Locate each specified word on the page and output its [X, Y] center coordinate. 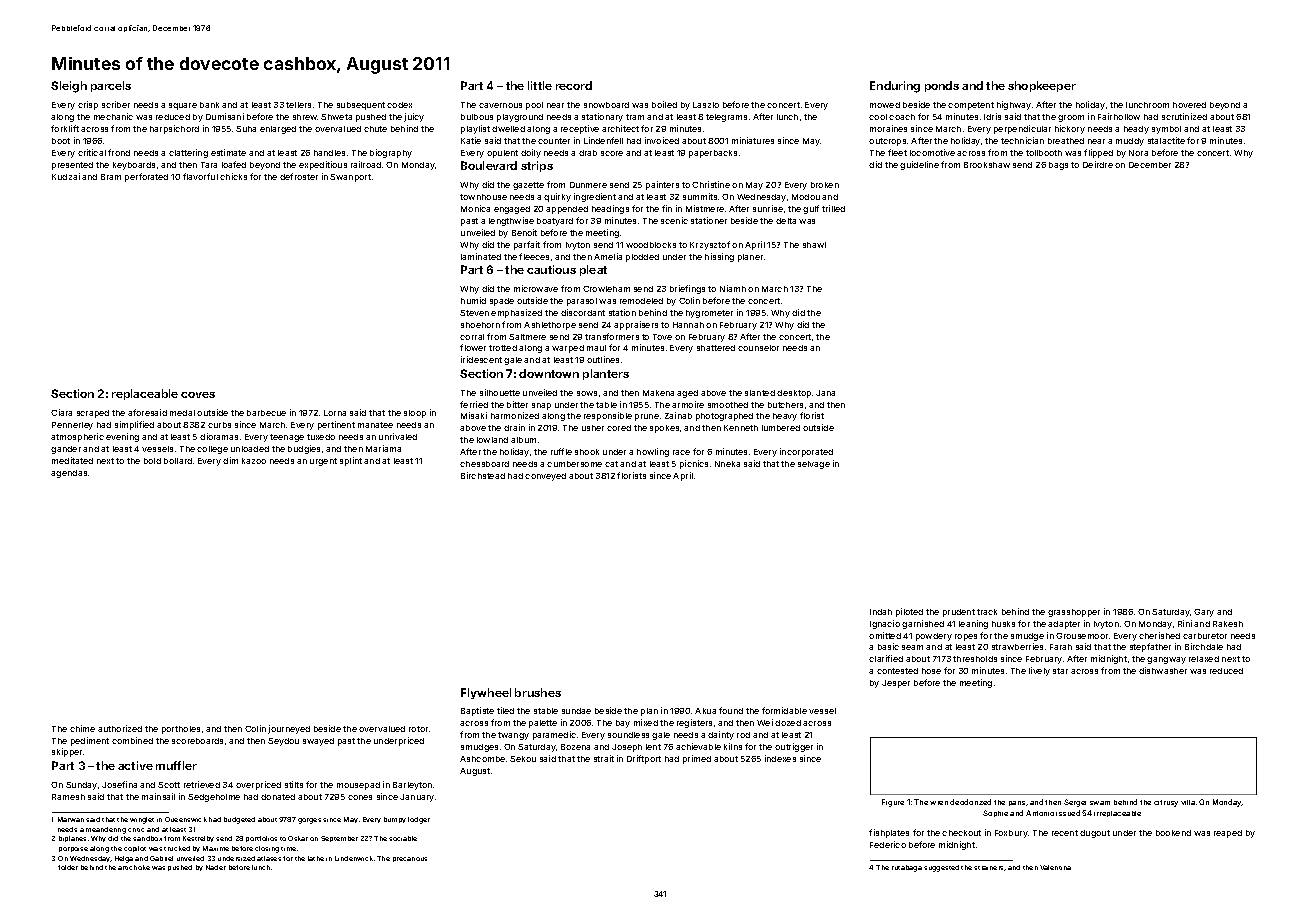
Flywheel [486, 693]
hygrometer [709, 314]
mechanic [113, 116]
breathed [1066, 141]
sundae [576, 711]
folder [68, 867]
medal [182, 413]
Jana [825, 393]
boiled [664, 104]
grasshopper [1074, 613]
